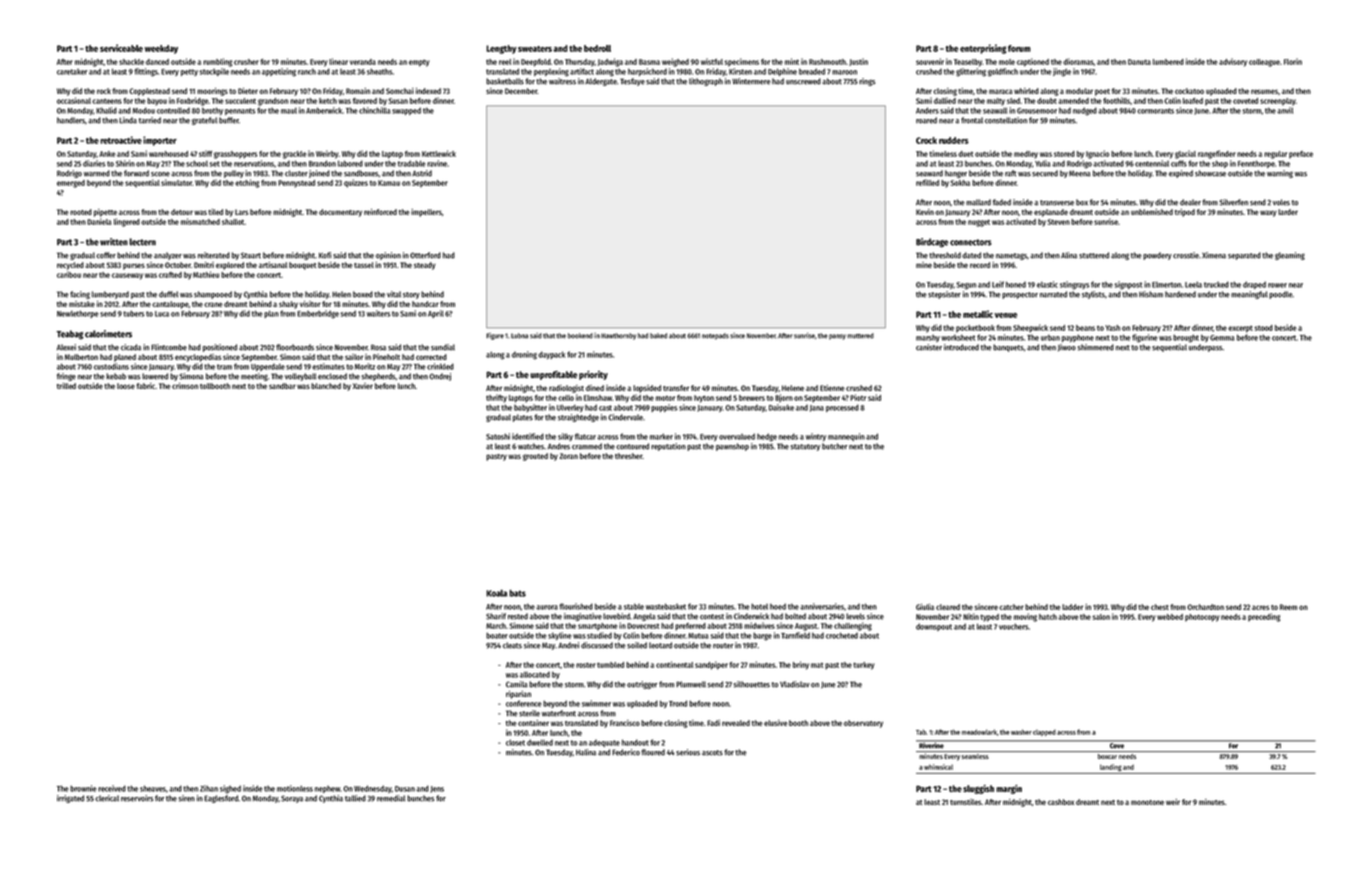  Describe the element at coordinates (658, 336) in the document. I see `baked` at that location.
